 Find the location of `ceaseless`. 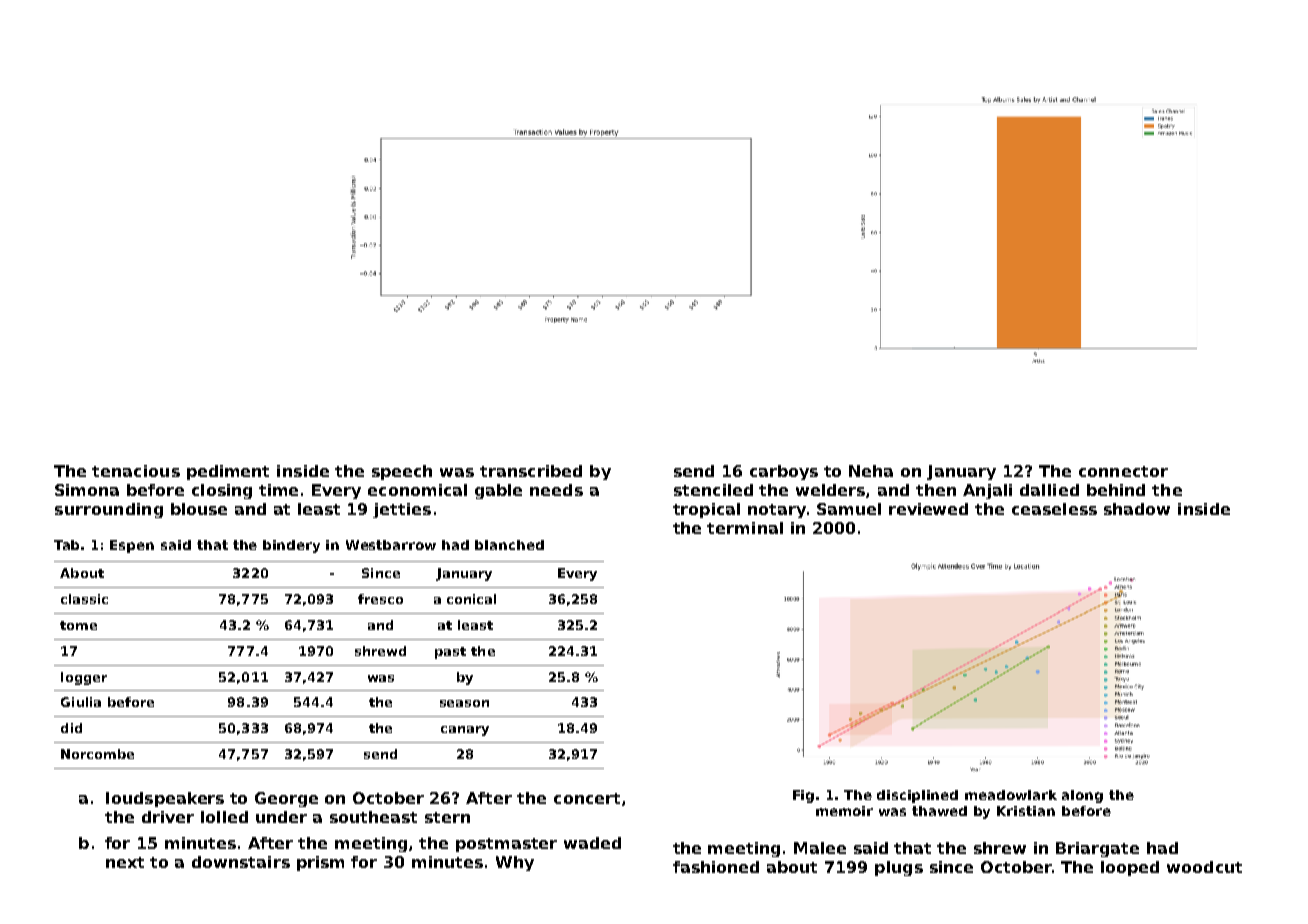

ceaseless is located at coordinates (1054, 509).
